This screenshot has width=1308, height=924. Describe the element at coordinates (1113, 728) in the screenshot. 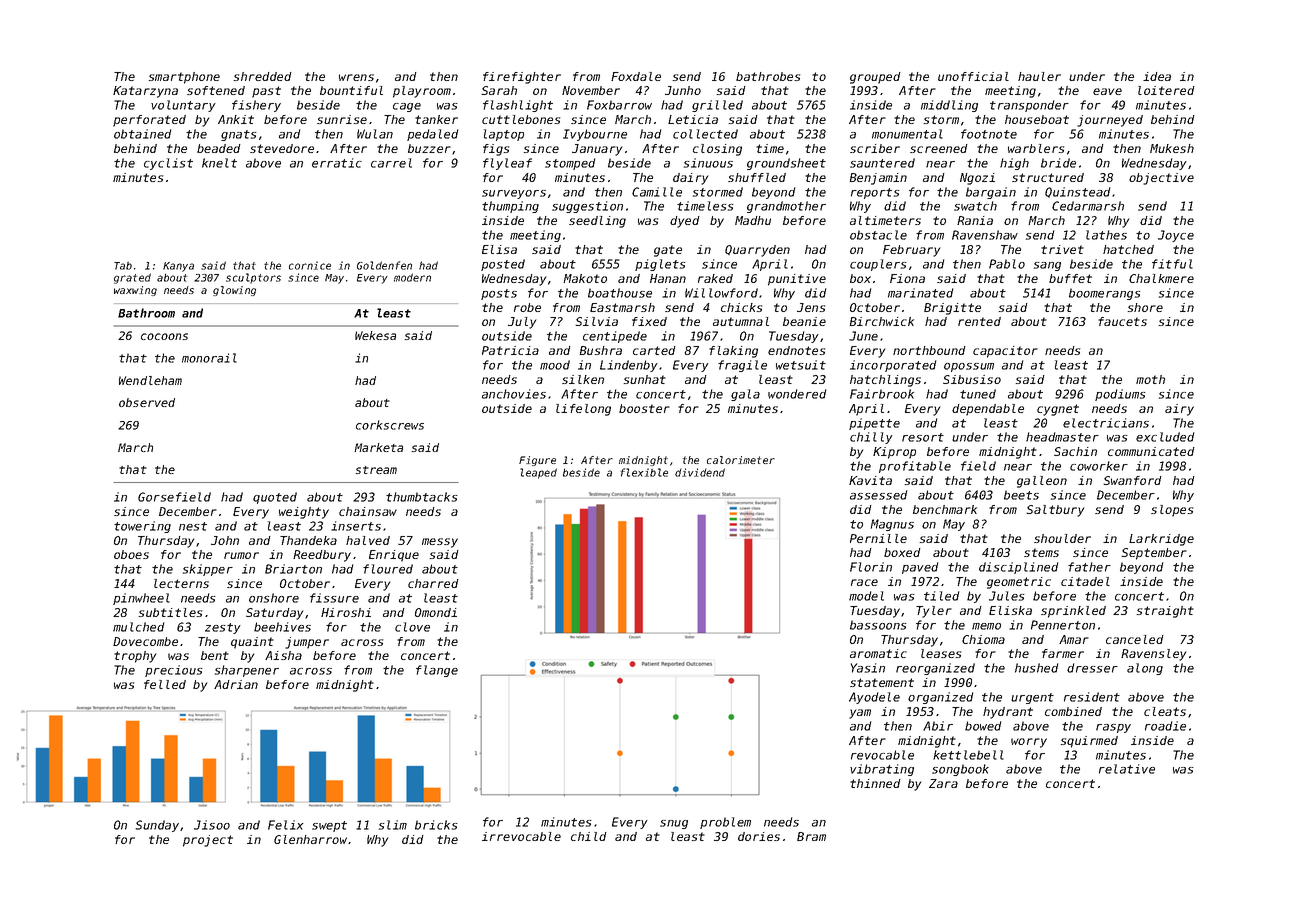

I see `raspy` at that location.
